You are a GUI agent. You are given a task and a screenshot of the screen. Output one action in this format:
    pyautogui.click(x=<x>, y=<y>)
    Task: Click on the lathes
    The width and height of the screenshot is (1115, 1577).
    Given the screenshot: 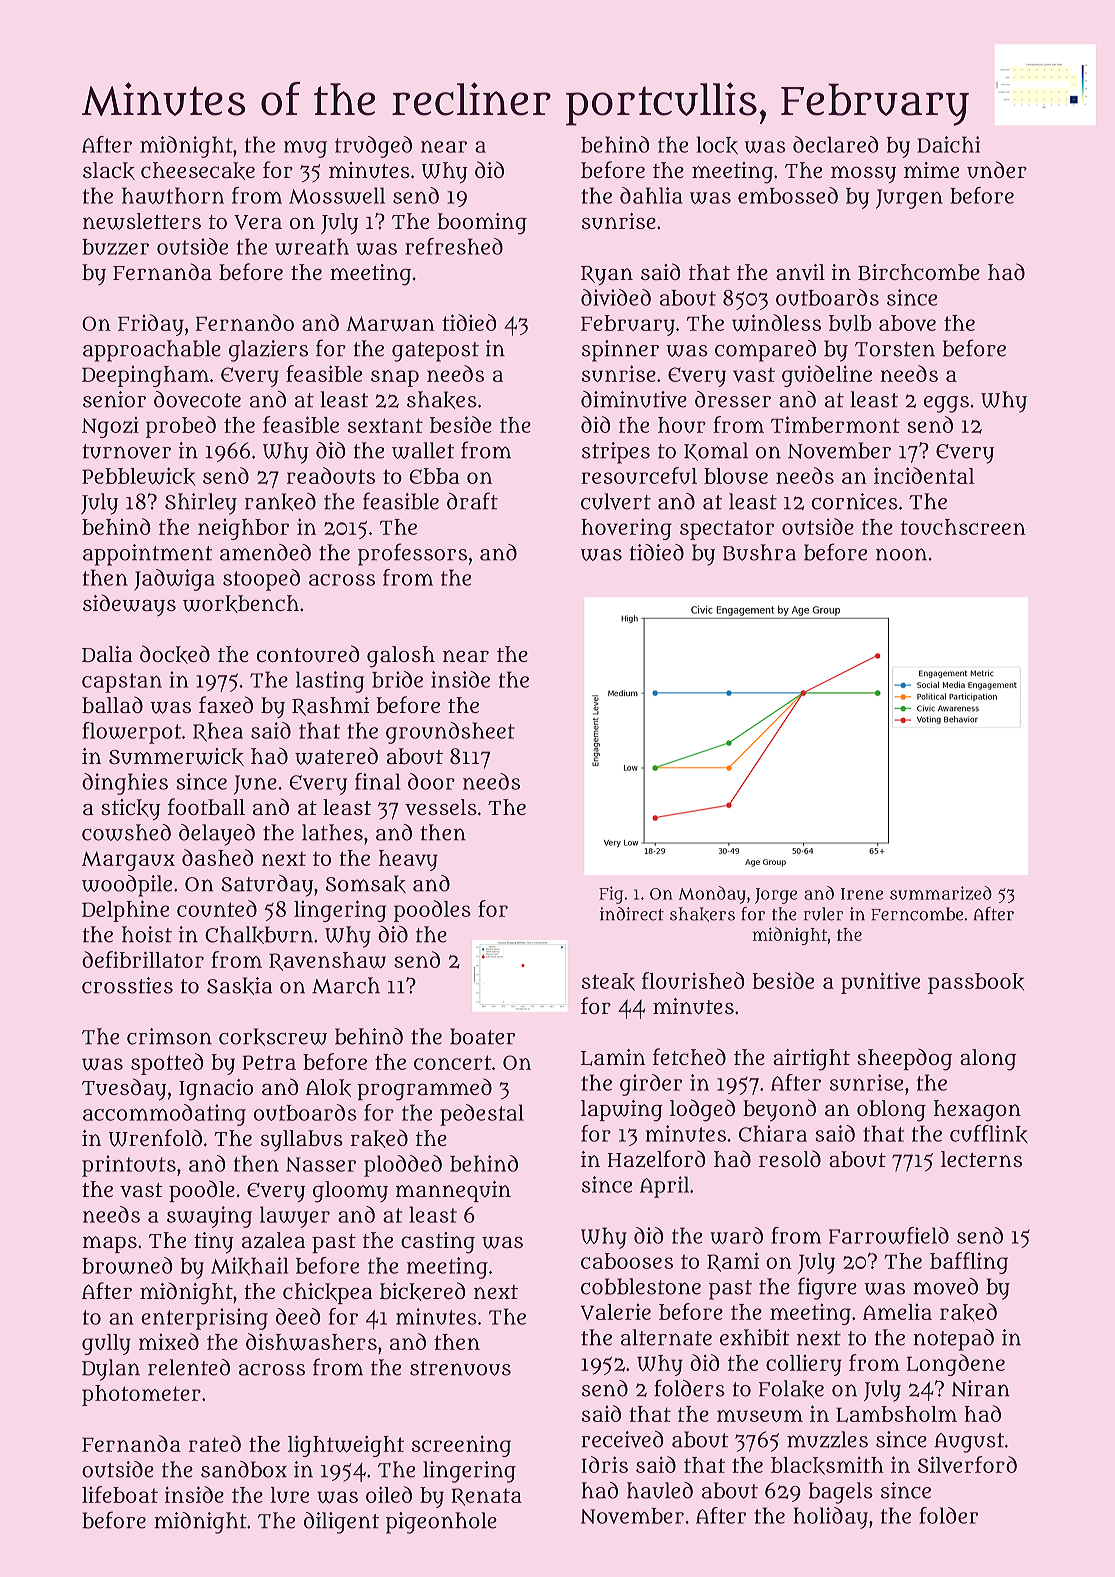 What is the action you would take?
    pyautogui.click(x=332, y=832)
